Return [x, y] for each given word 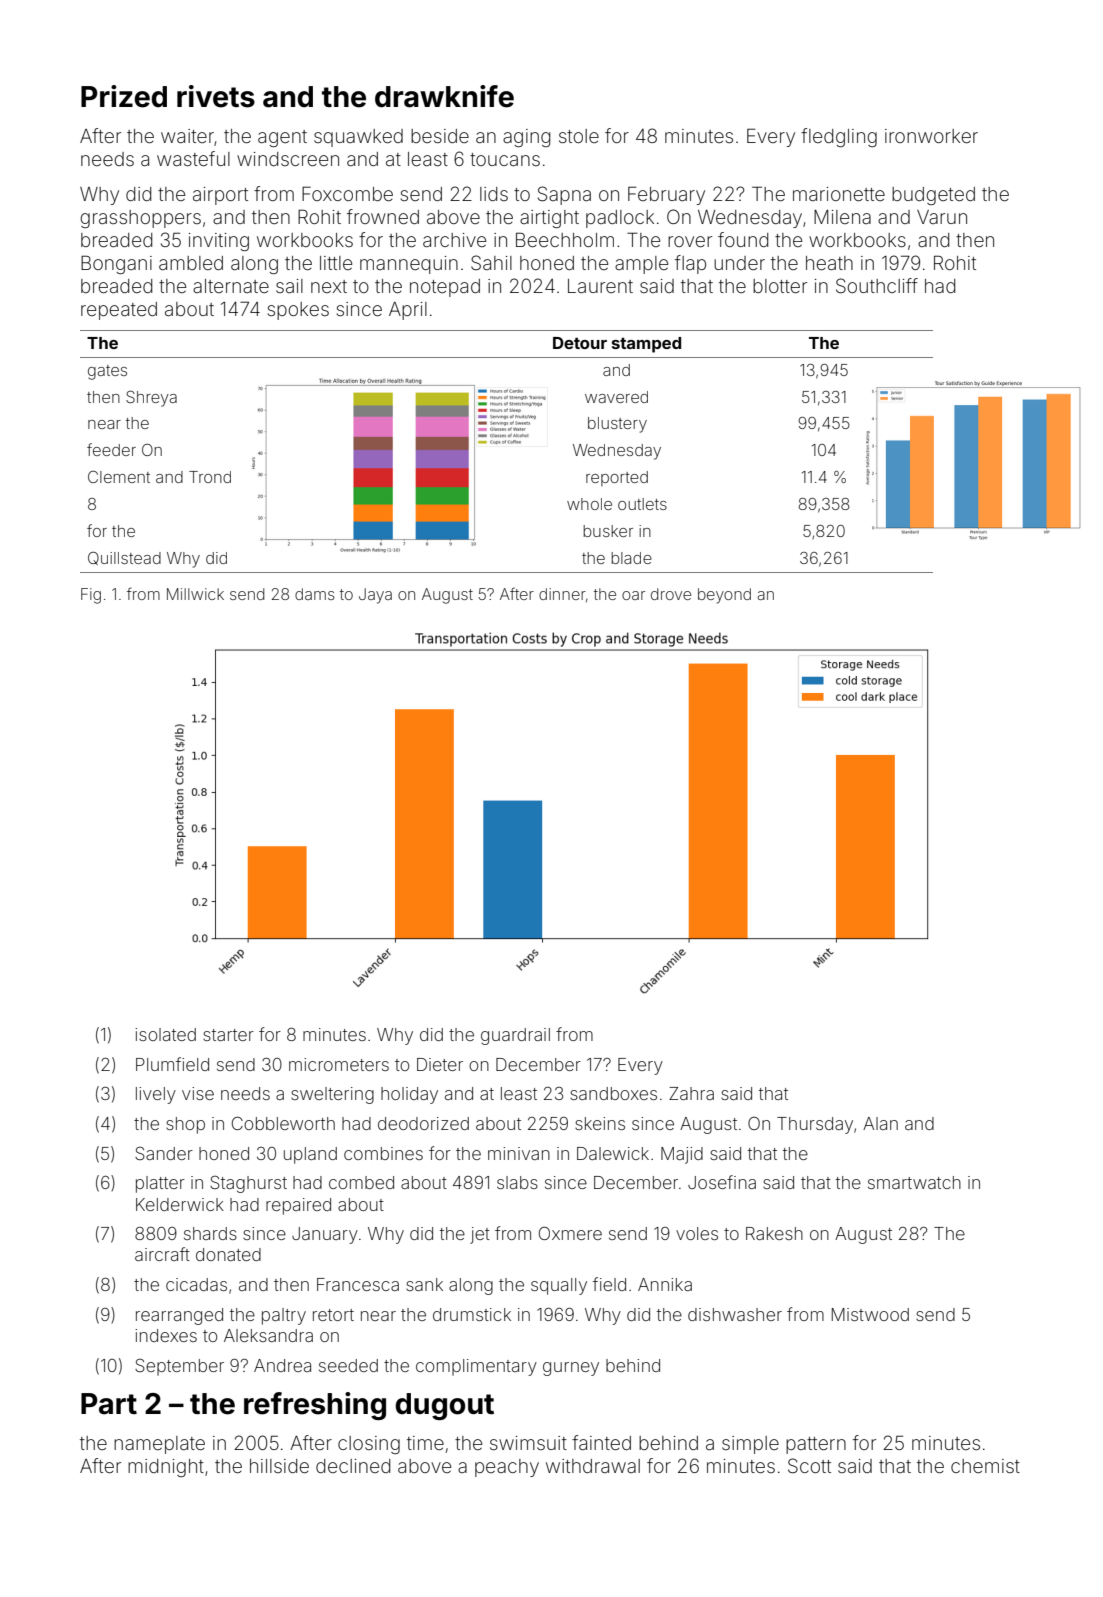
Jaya [375, 596]
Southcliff [877, 285]
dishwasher [735, 1314]
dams [315, 594]
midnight [166, 1468]
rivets [216, 96]
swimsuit [528, 1443]
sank [424, 1284]
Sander [164, 1153]
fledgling [839, 137]
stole [579, 136]
